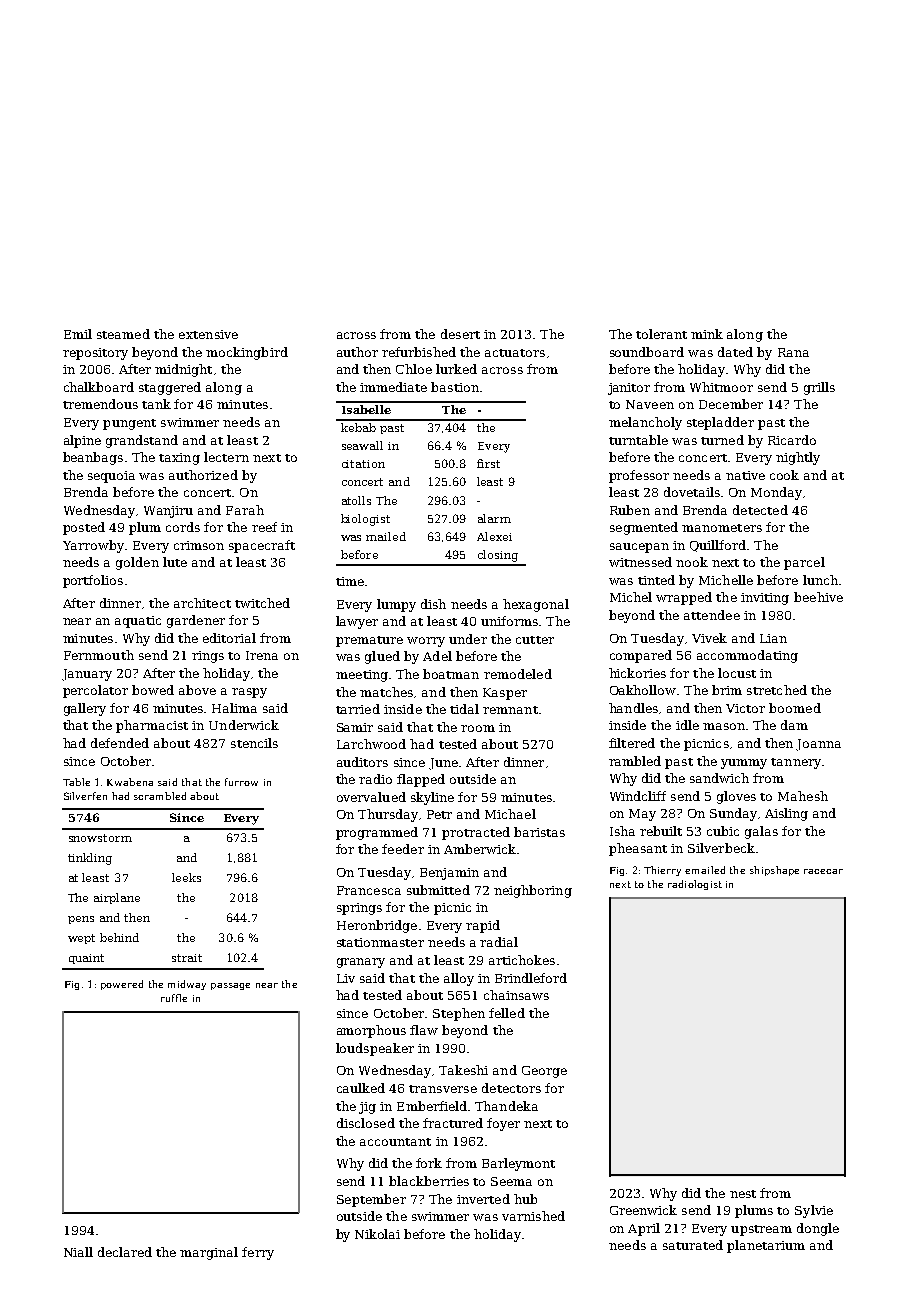 The image size is (908, 1316). What do you see at coordinates (357, 622) in the screenshot?
I see `lawyer` at bounding box center [357, 622].
